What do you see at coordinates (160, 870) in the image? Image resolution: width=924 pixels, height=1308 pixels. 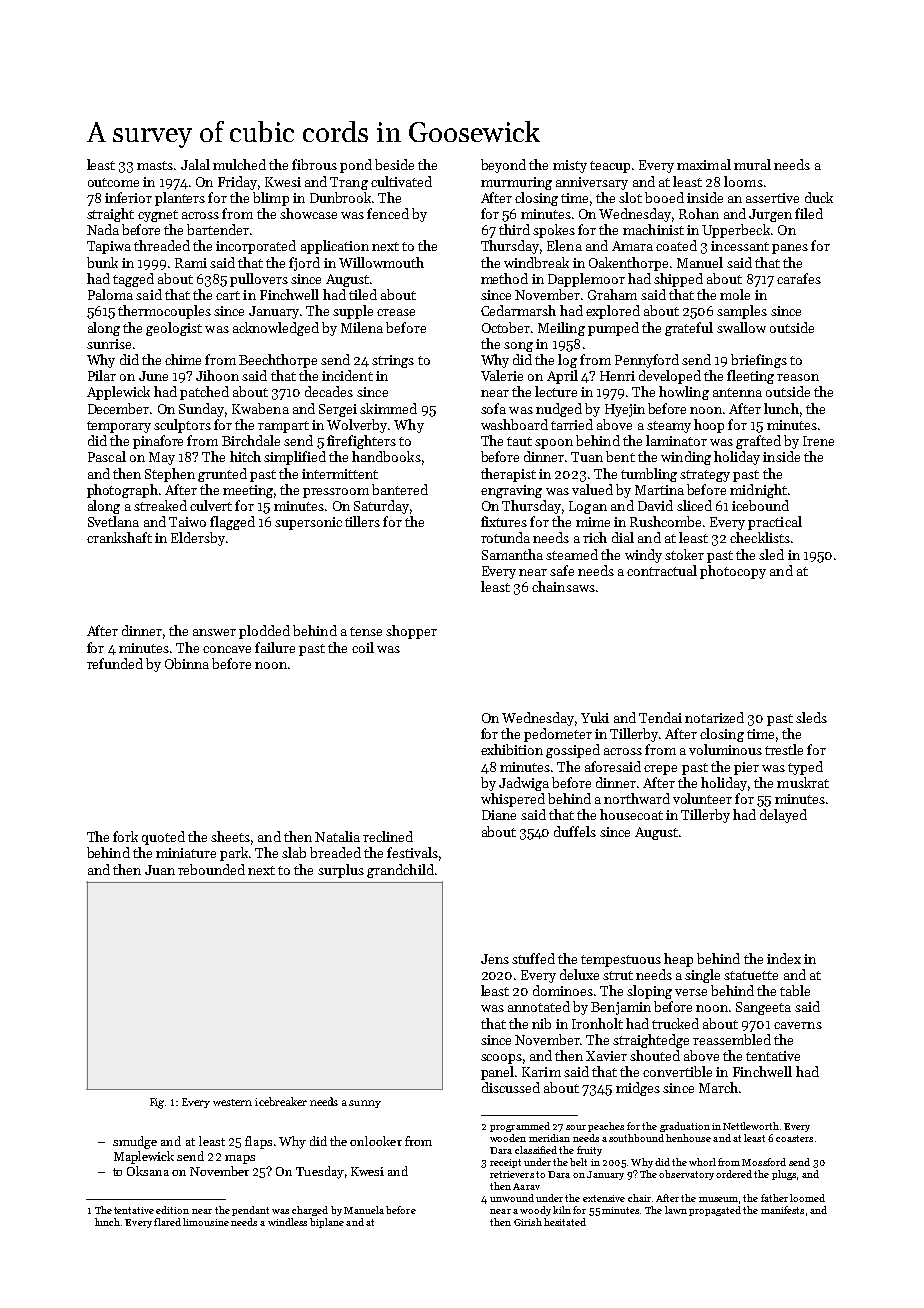 I see `Juan` at bounding box center [160, 870].
